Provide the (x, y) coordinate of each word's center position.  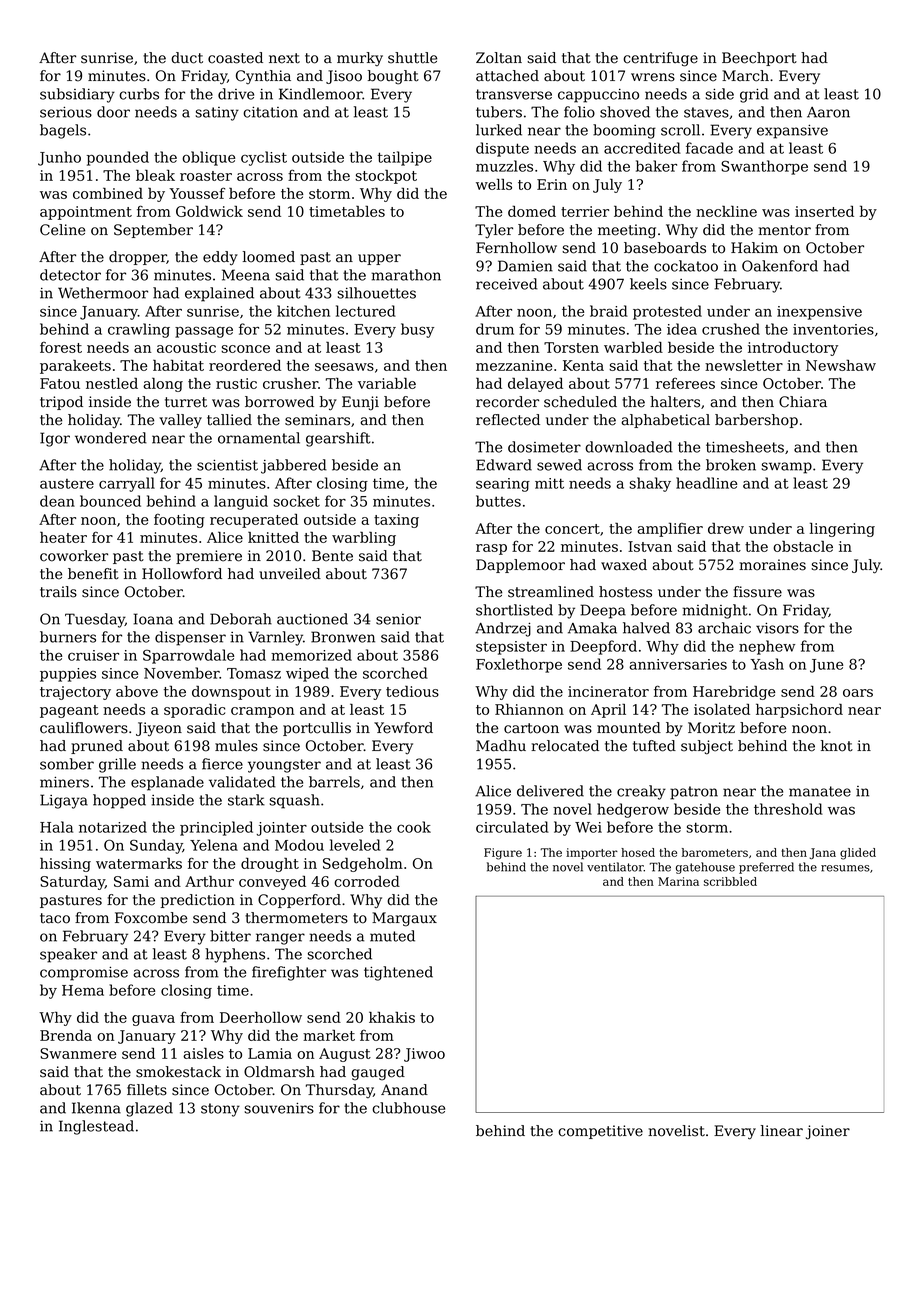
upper (379, 259)
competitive (600, 1132)
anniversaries (678, 664)
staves (706, 112)
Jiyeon (159, 729)
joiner (828, 1132)
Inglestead (96, 1127)
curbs (139, 94)
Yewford (403, 728)
